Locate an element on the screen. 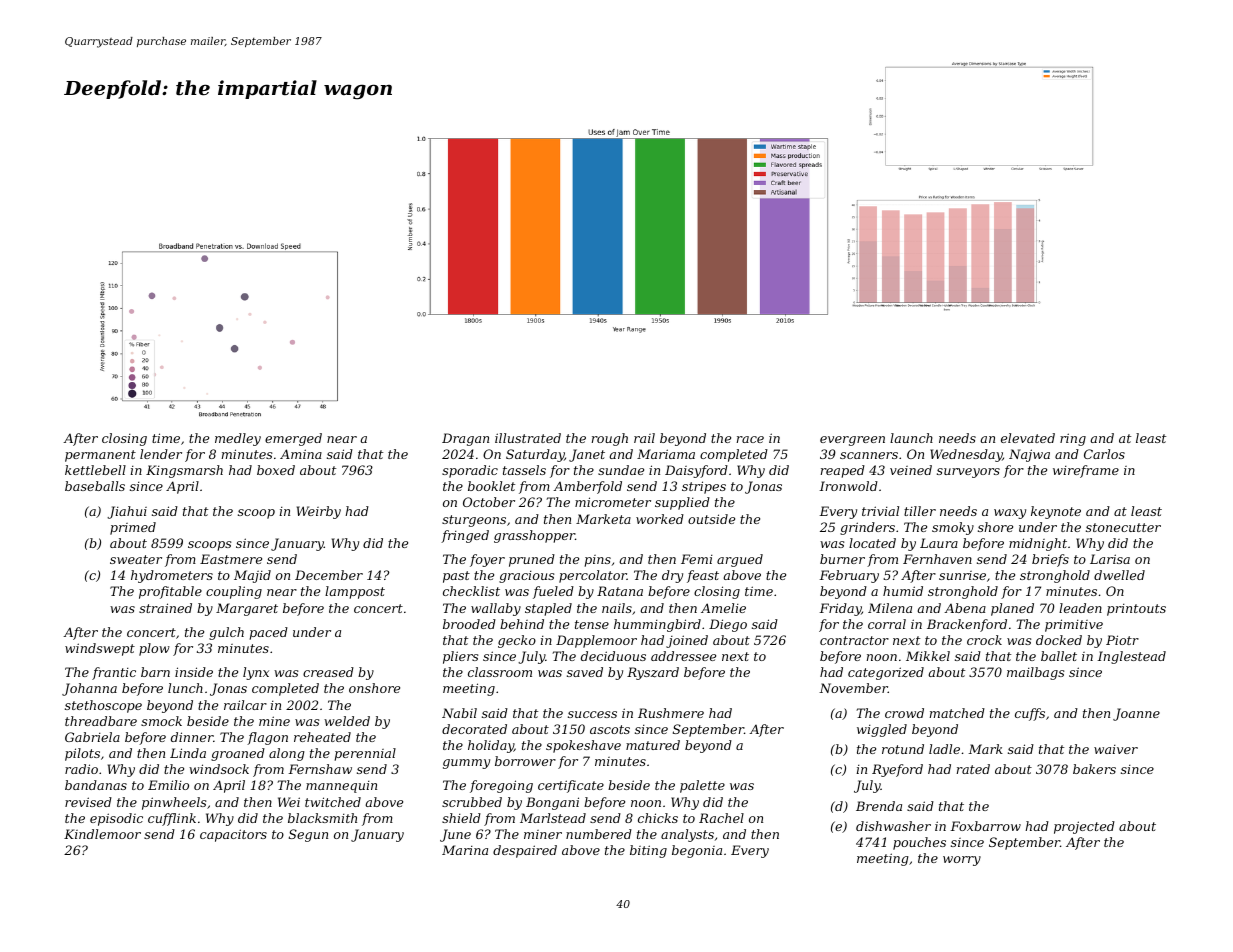  booklet is located at coordinates (491, 486).
